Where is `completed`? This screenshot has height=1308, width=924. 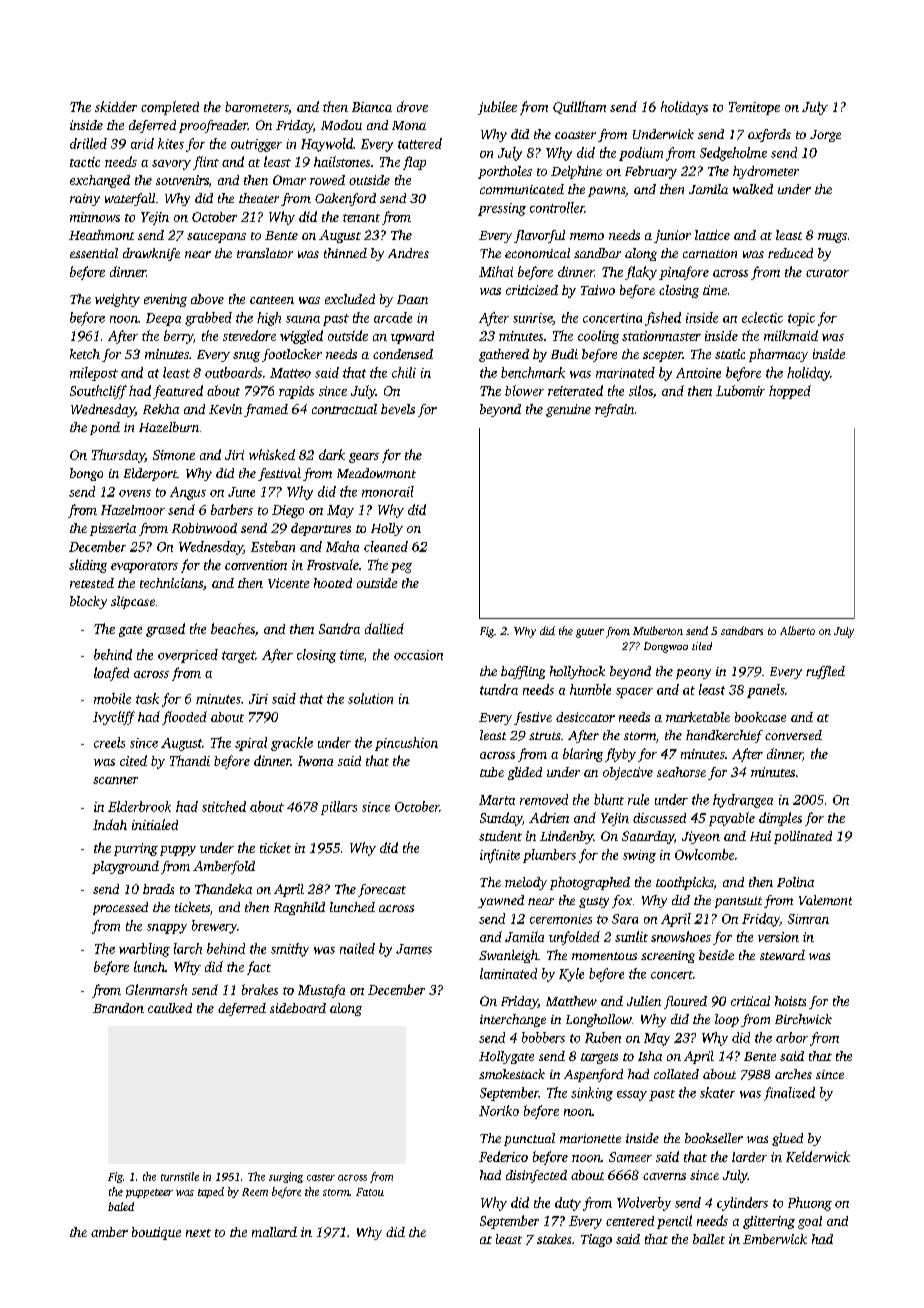
completed is located at coordinates (170, 108).
